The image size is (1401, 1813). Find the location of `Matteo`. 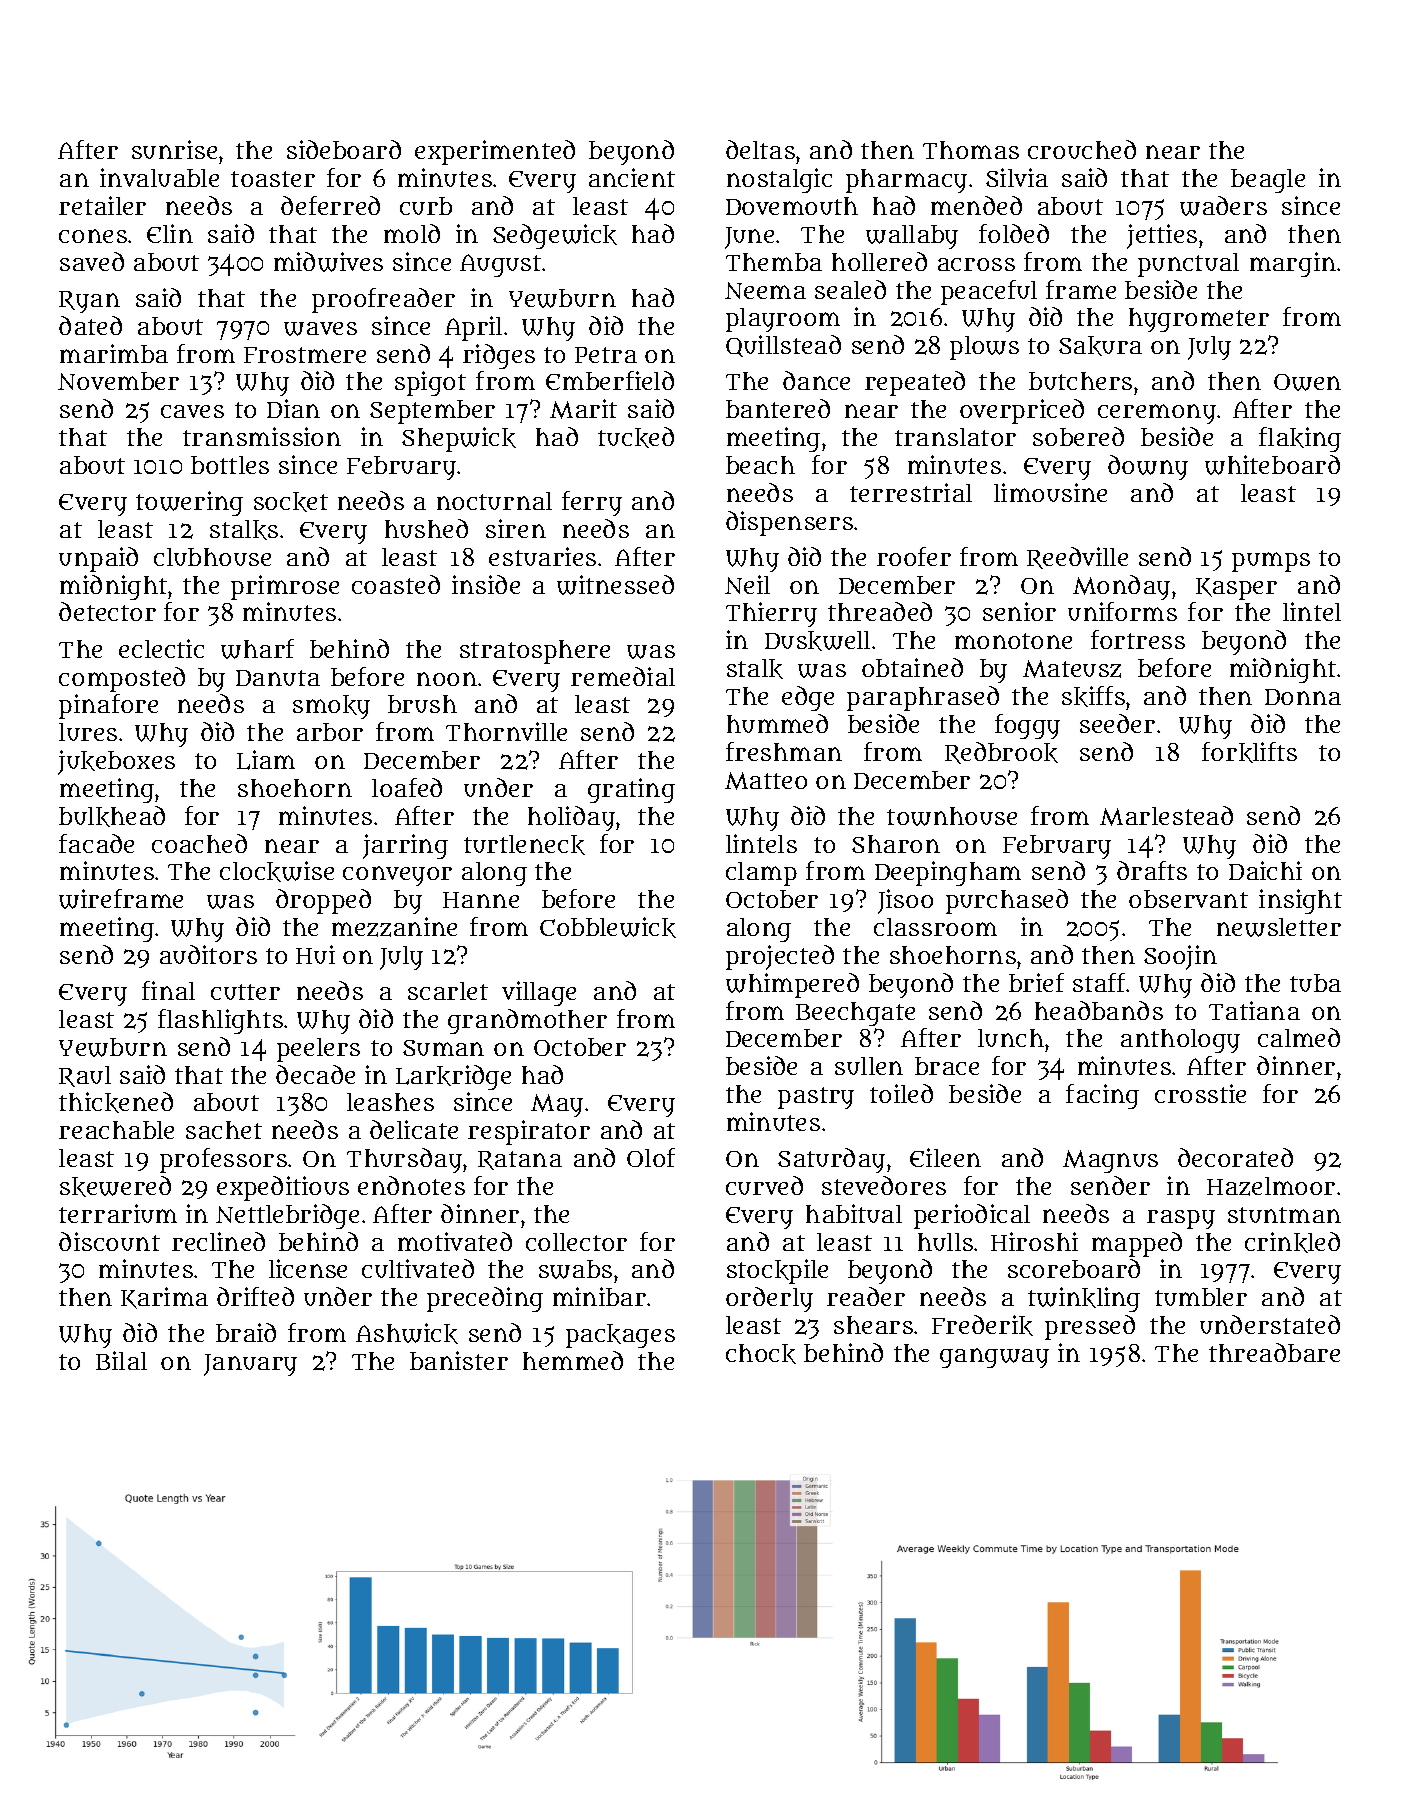

Matteo is located at coordinates (766, 781).
